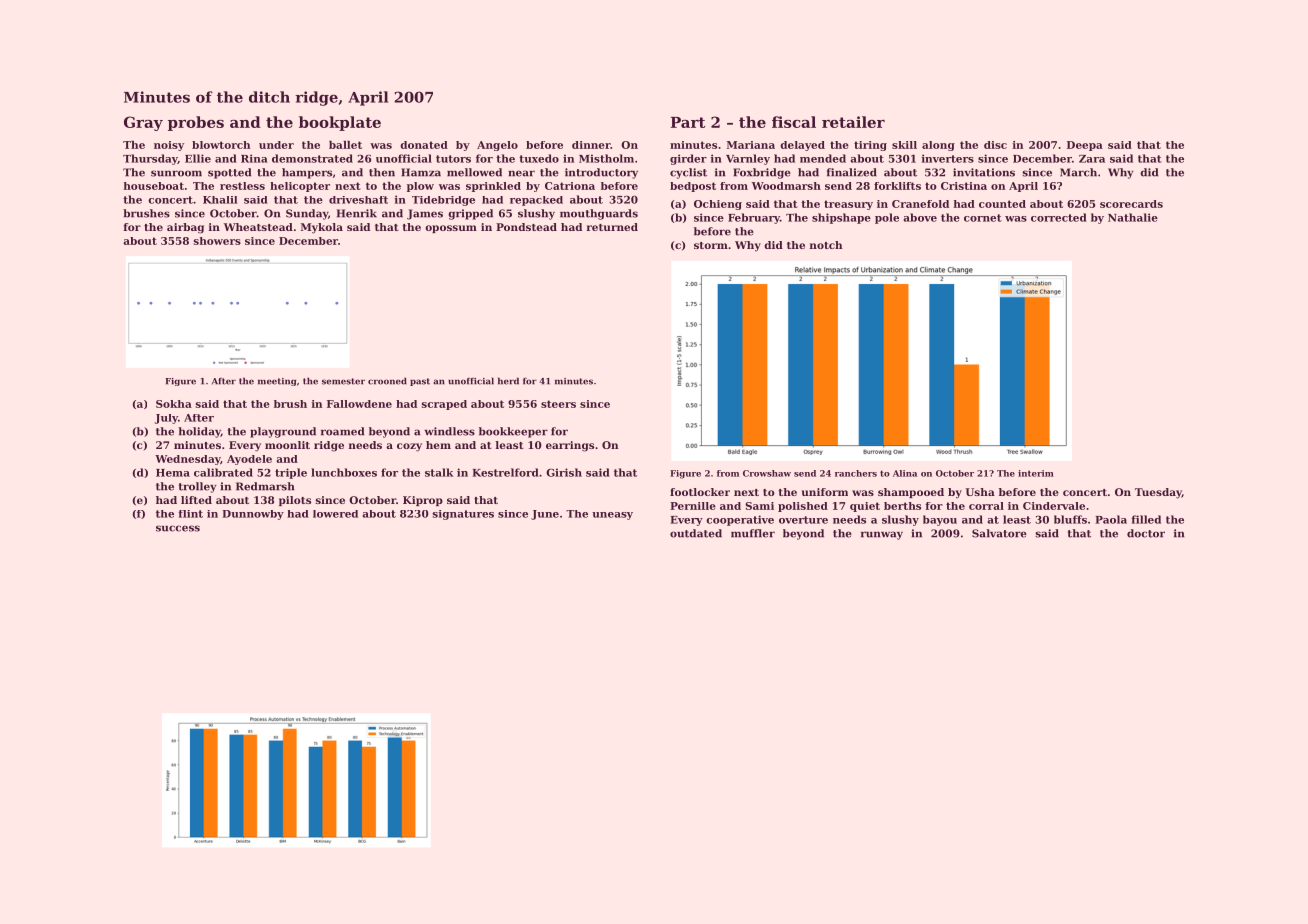 Image resolution: width=1308 pixels, height=924 pixels. Describe the element at coordinates (342, 431) in the image. I see `roamed` at that location.
